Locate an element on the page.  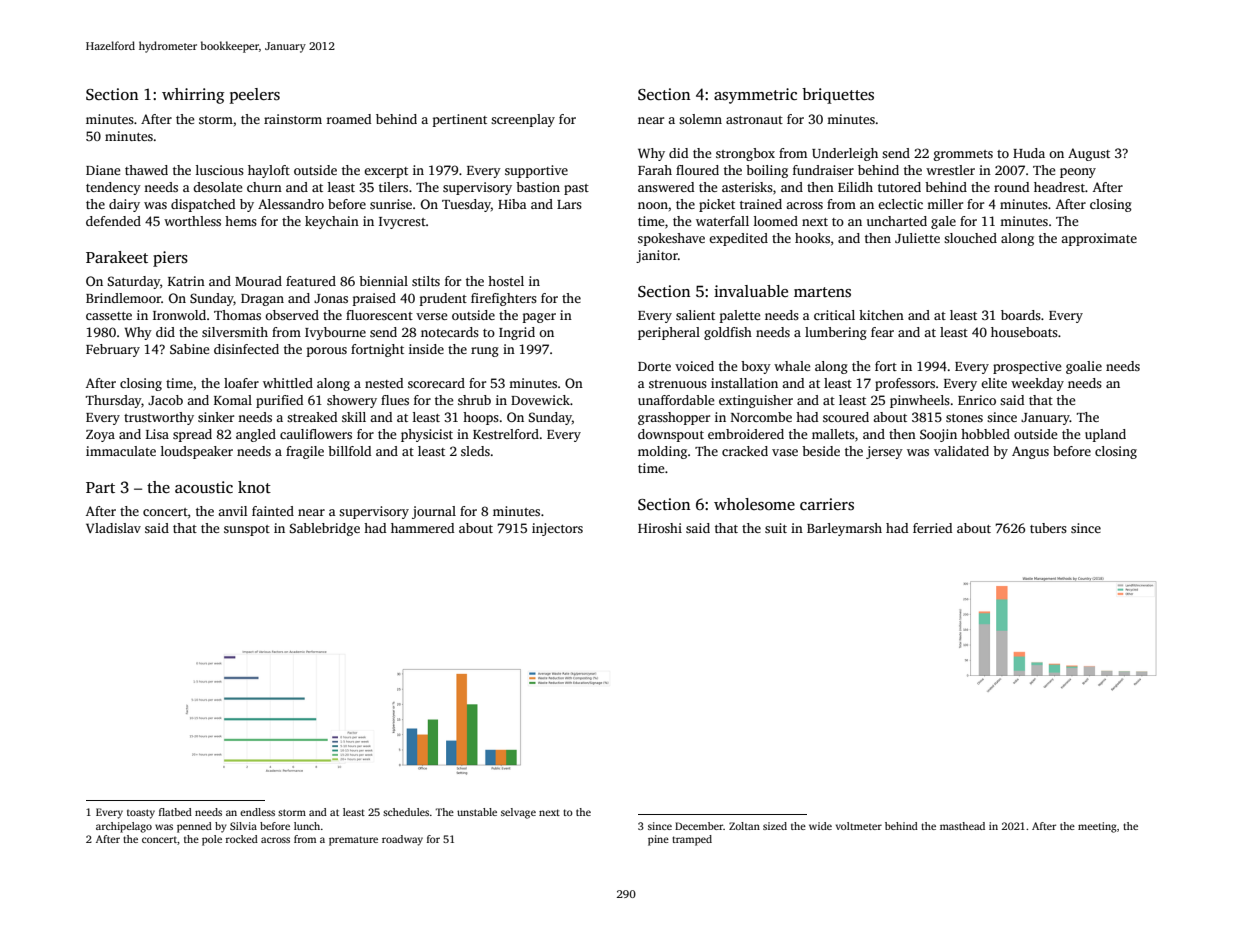
approximate is located at coordinates (1099, 239).
